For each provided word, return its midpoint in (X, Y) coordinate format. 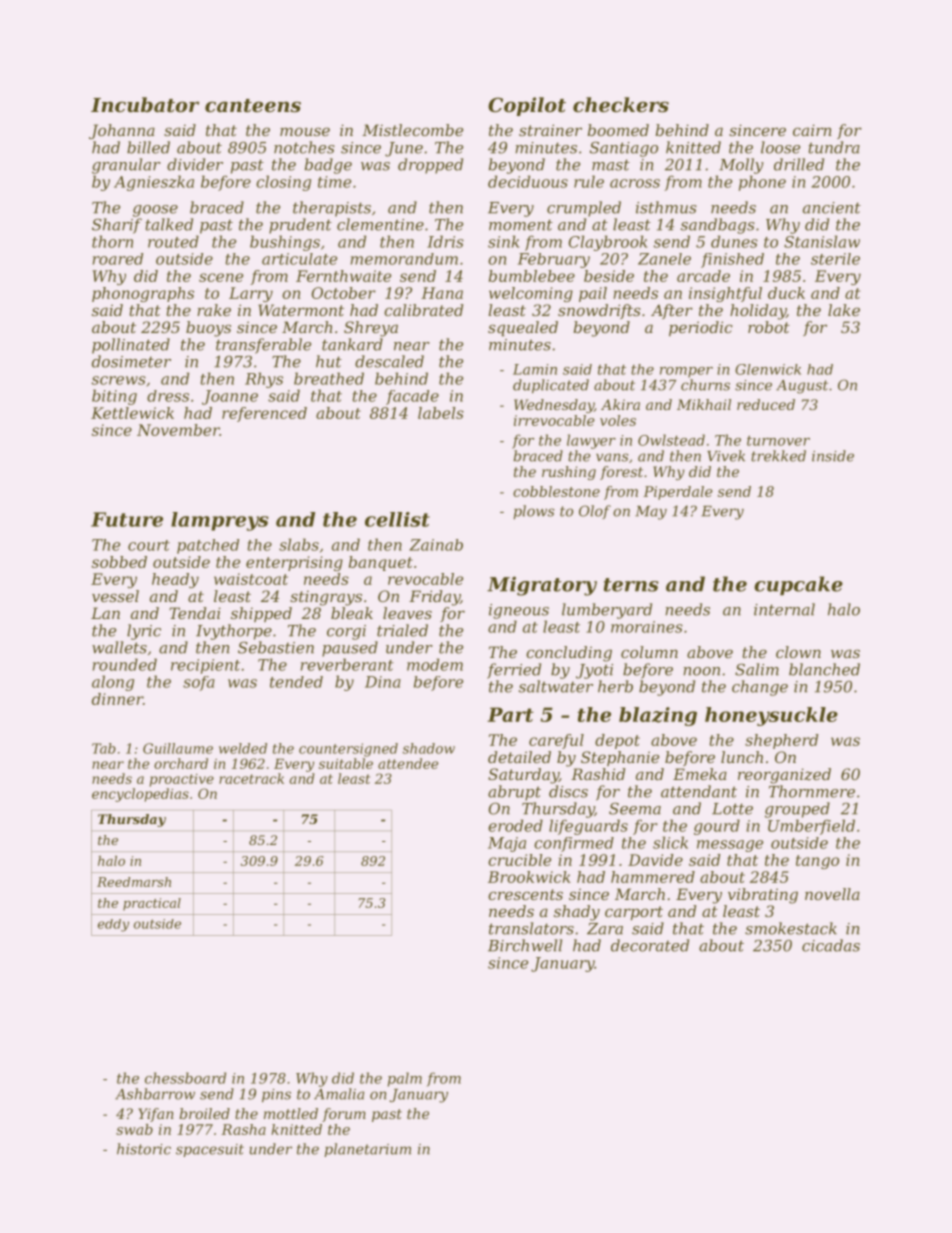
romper (686, 372)
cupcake (798, 586)
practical (152, 904)
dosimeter (131, 361)
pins (276, 1095)
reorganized (784, 776)
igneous (519, 611)
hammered (653, 877)
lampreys (220, 521)
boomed (618, 130)
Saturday (523, 776)
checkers (621, 105)
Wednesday (554, 406)
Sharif (117, 226)
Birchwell (525, 945)
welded (243, 748)
